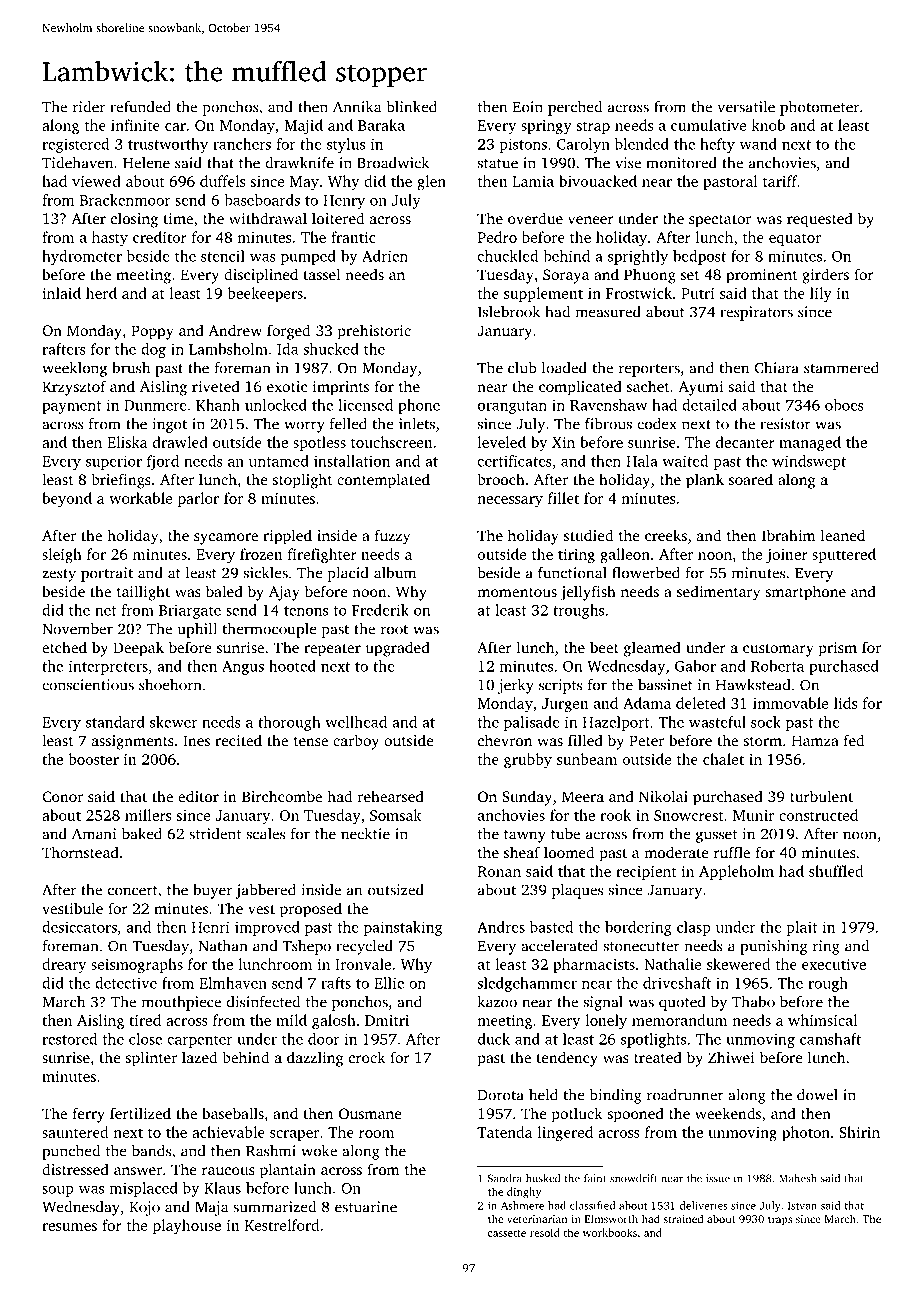  Describe the element at coordinates (701, 703) in the screenshot. I see `deleted` at that location.
